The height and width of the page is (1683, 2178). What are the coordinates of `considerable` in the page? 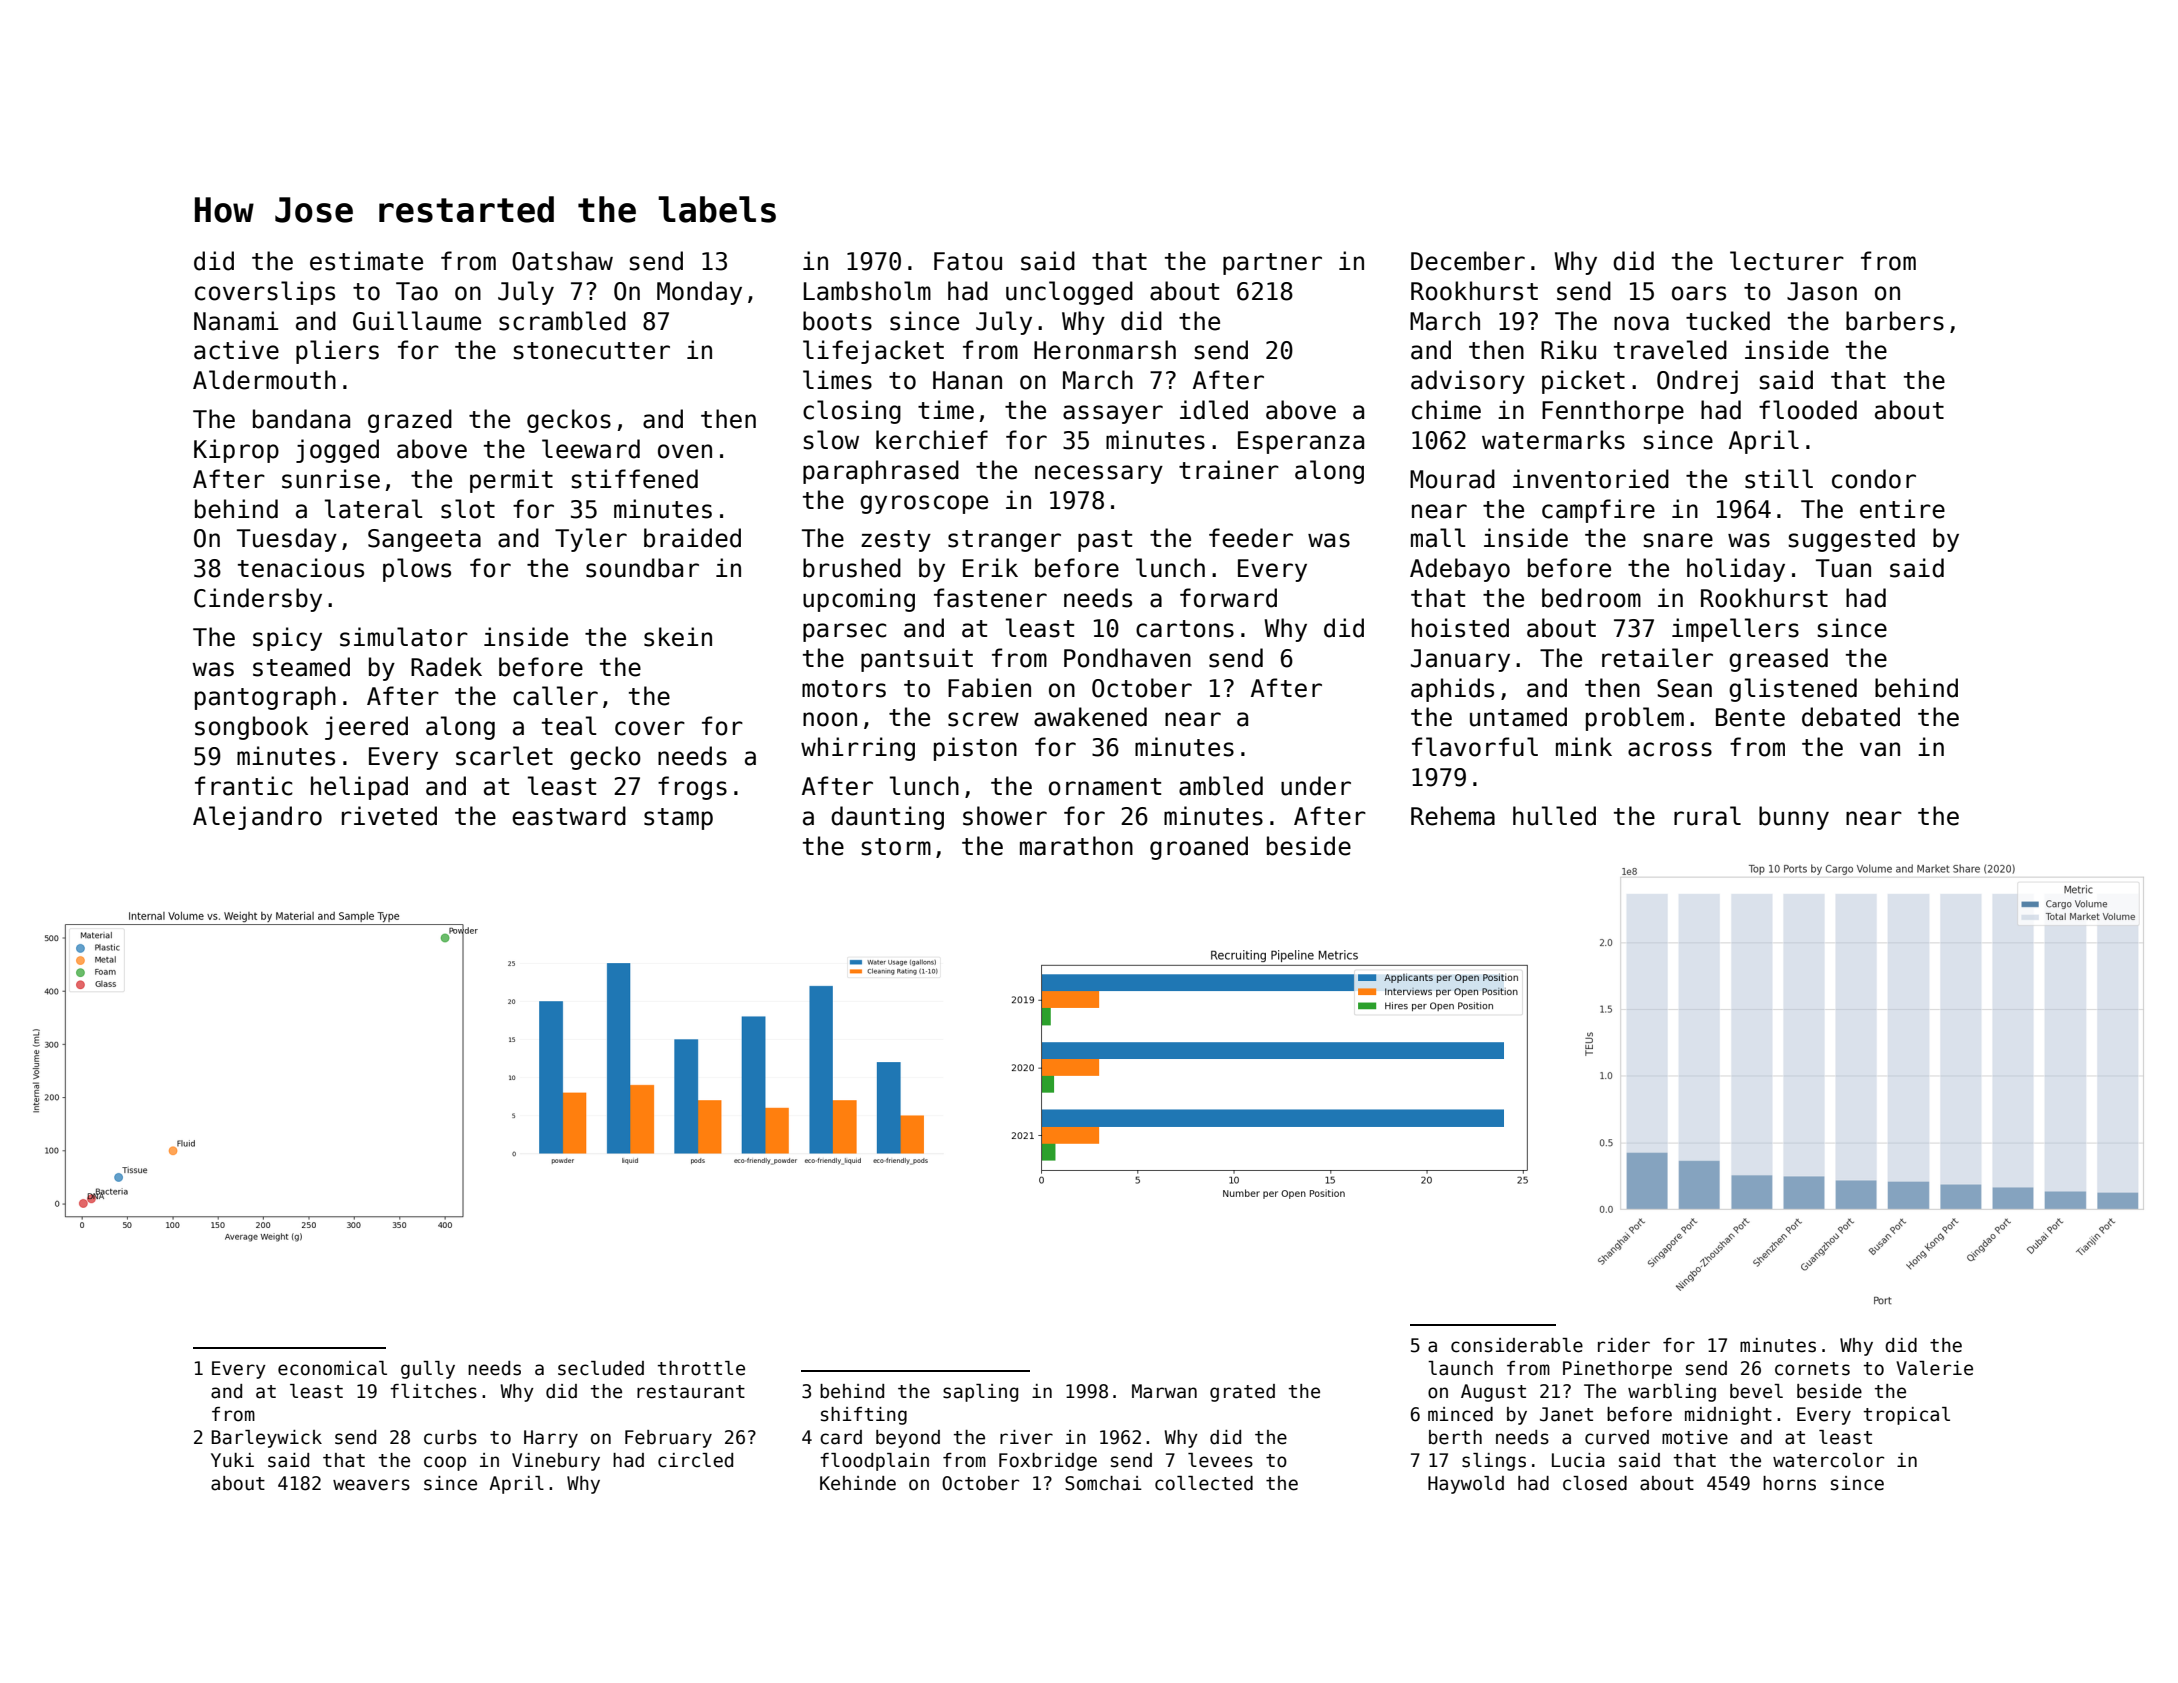 It's located at (1517, 1345).
